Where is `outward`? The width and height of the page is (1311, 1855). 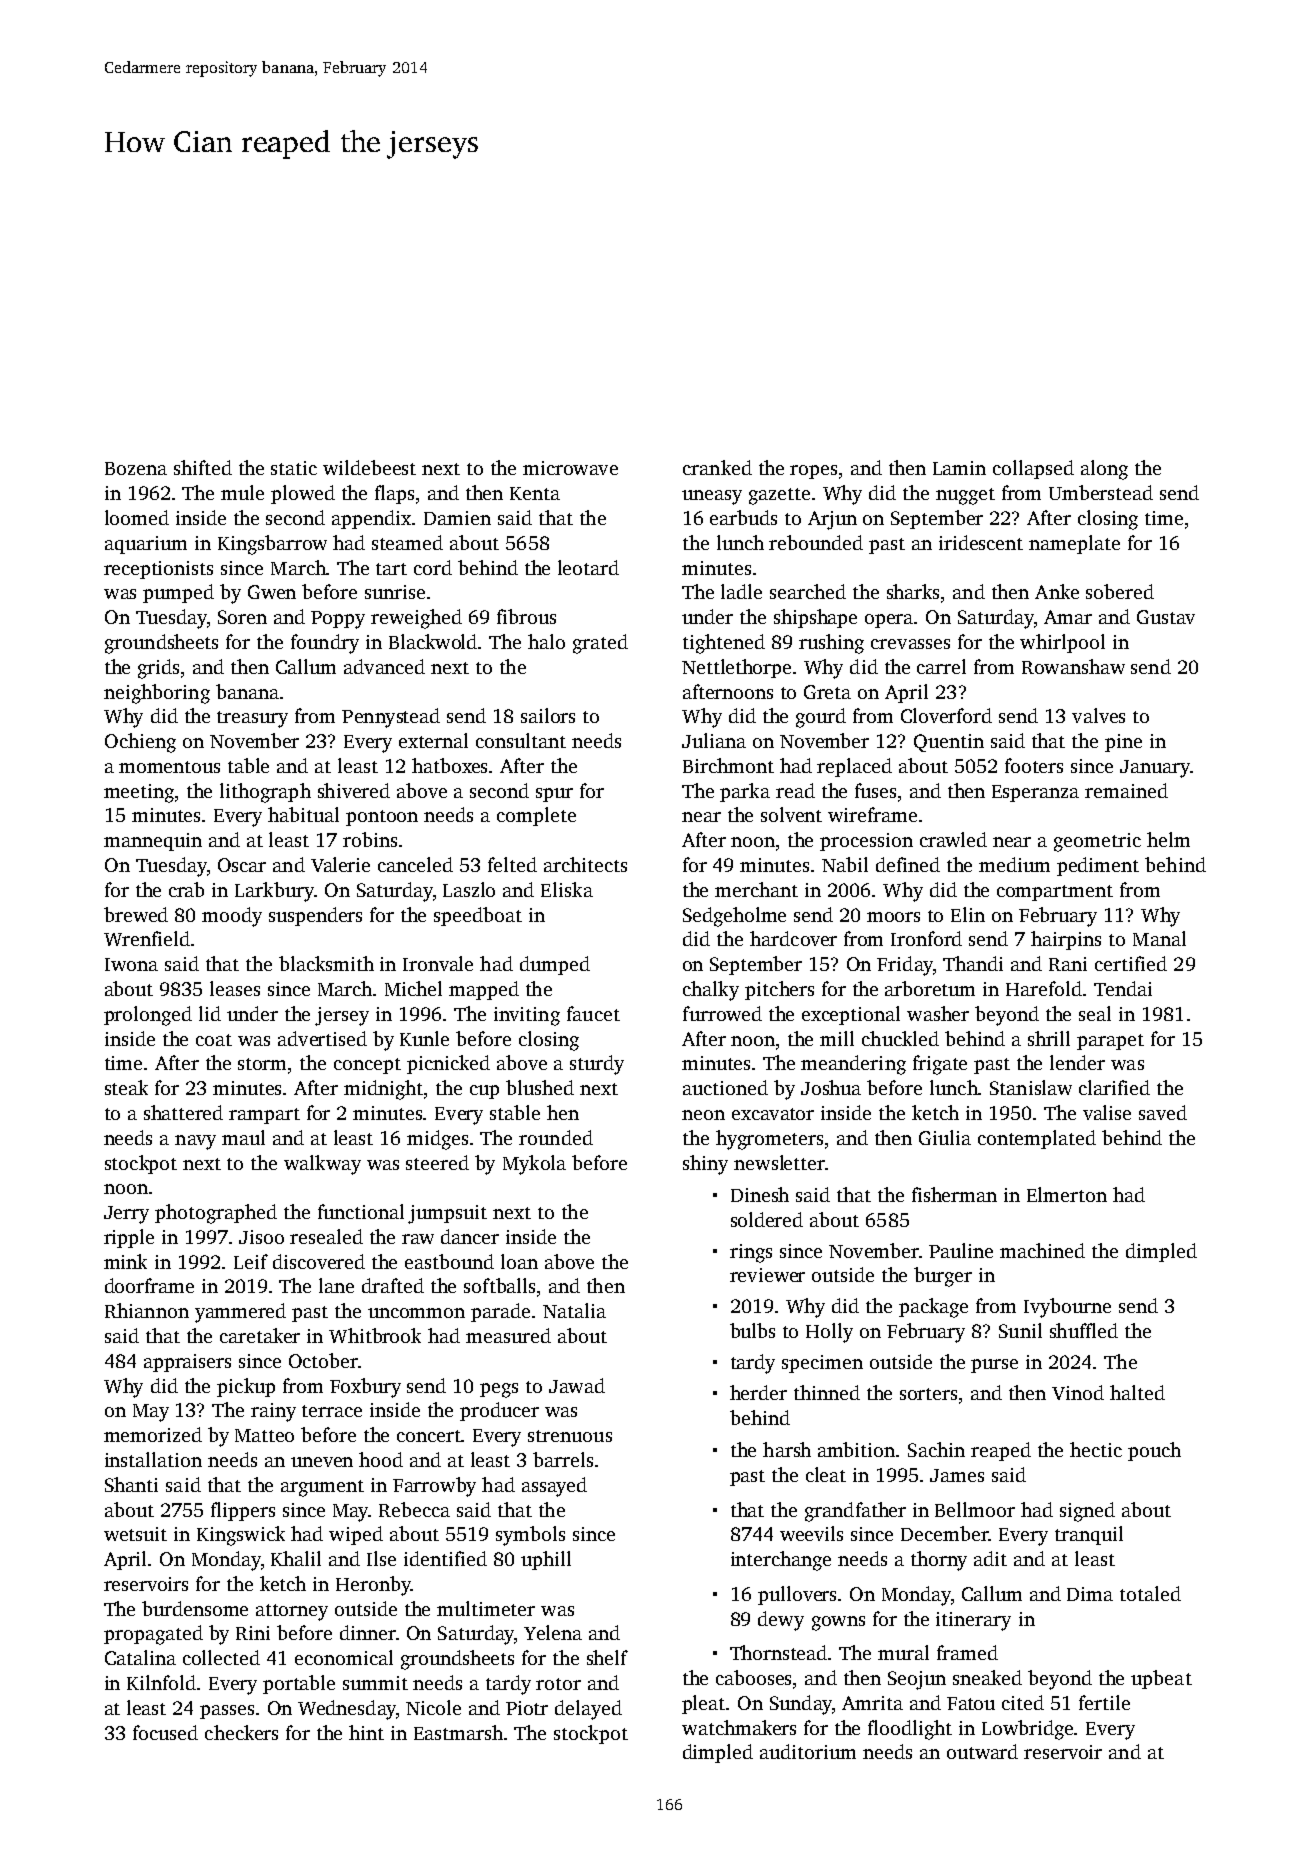
outward is located at coordinates (982, 1751).
